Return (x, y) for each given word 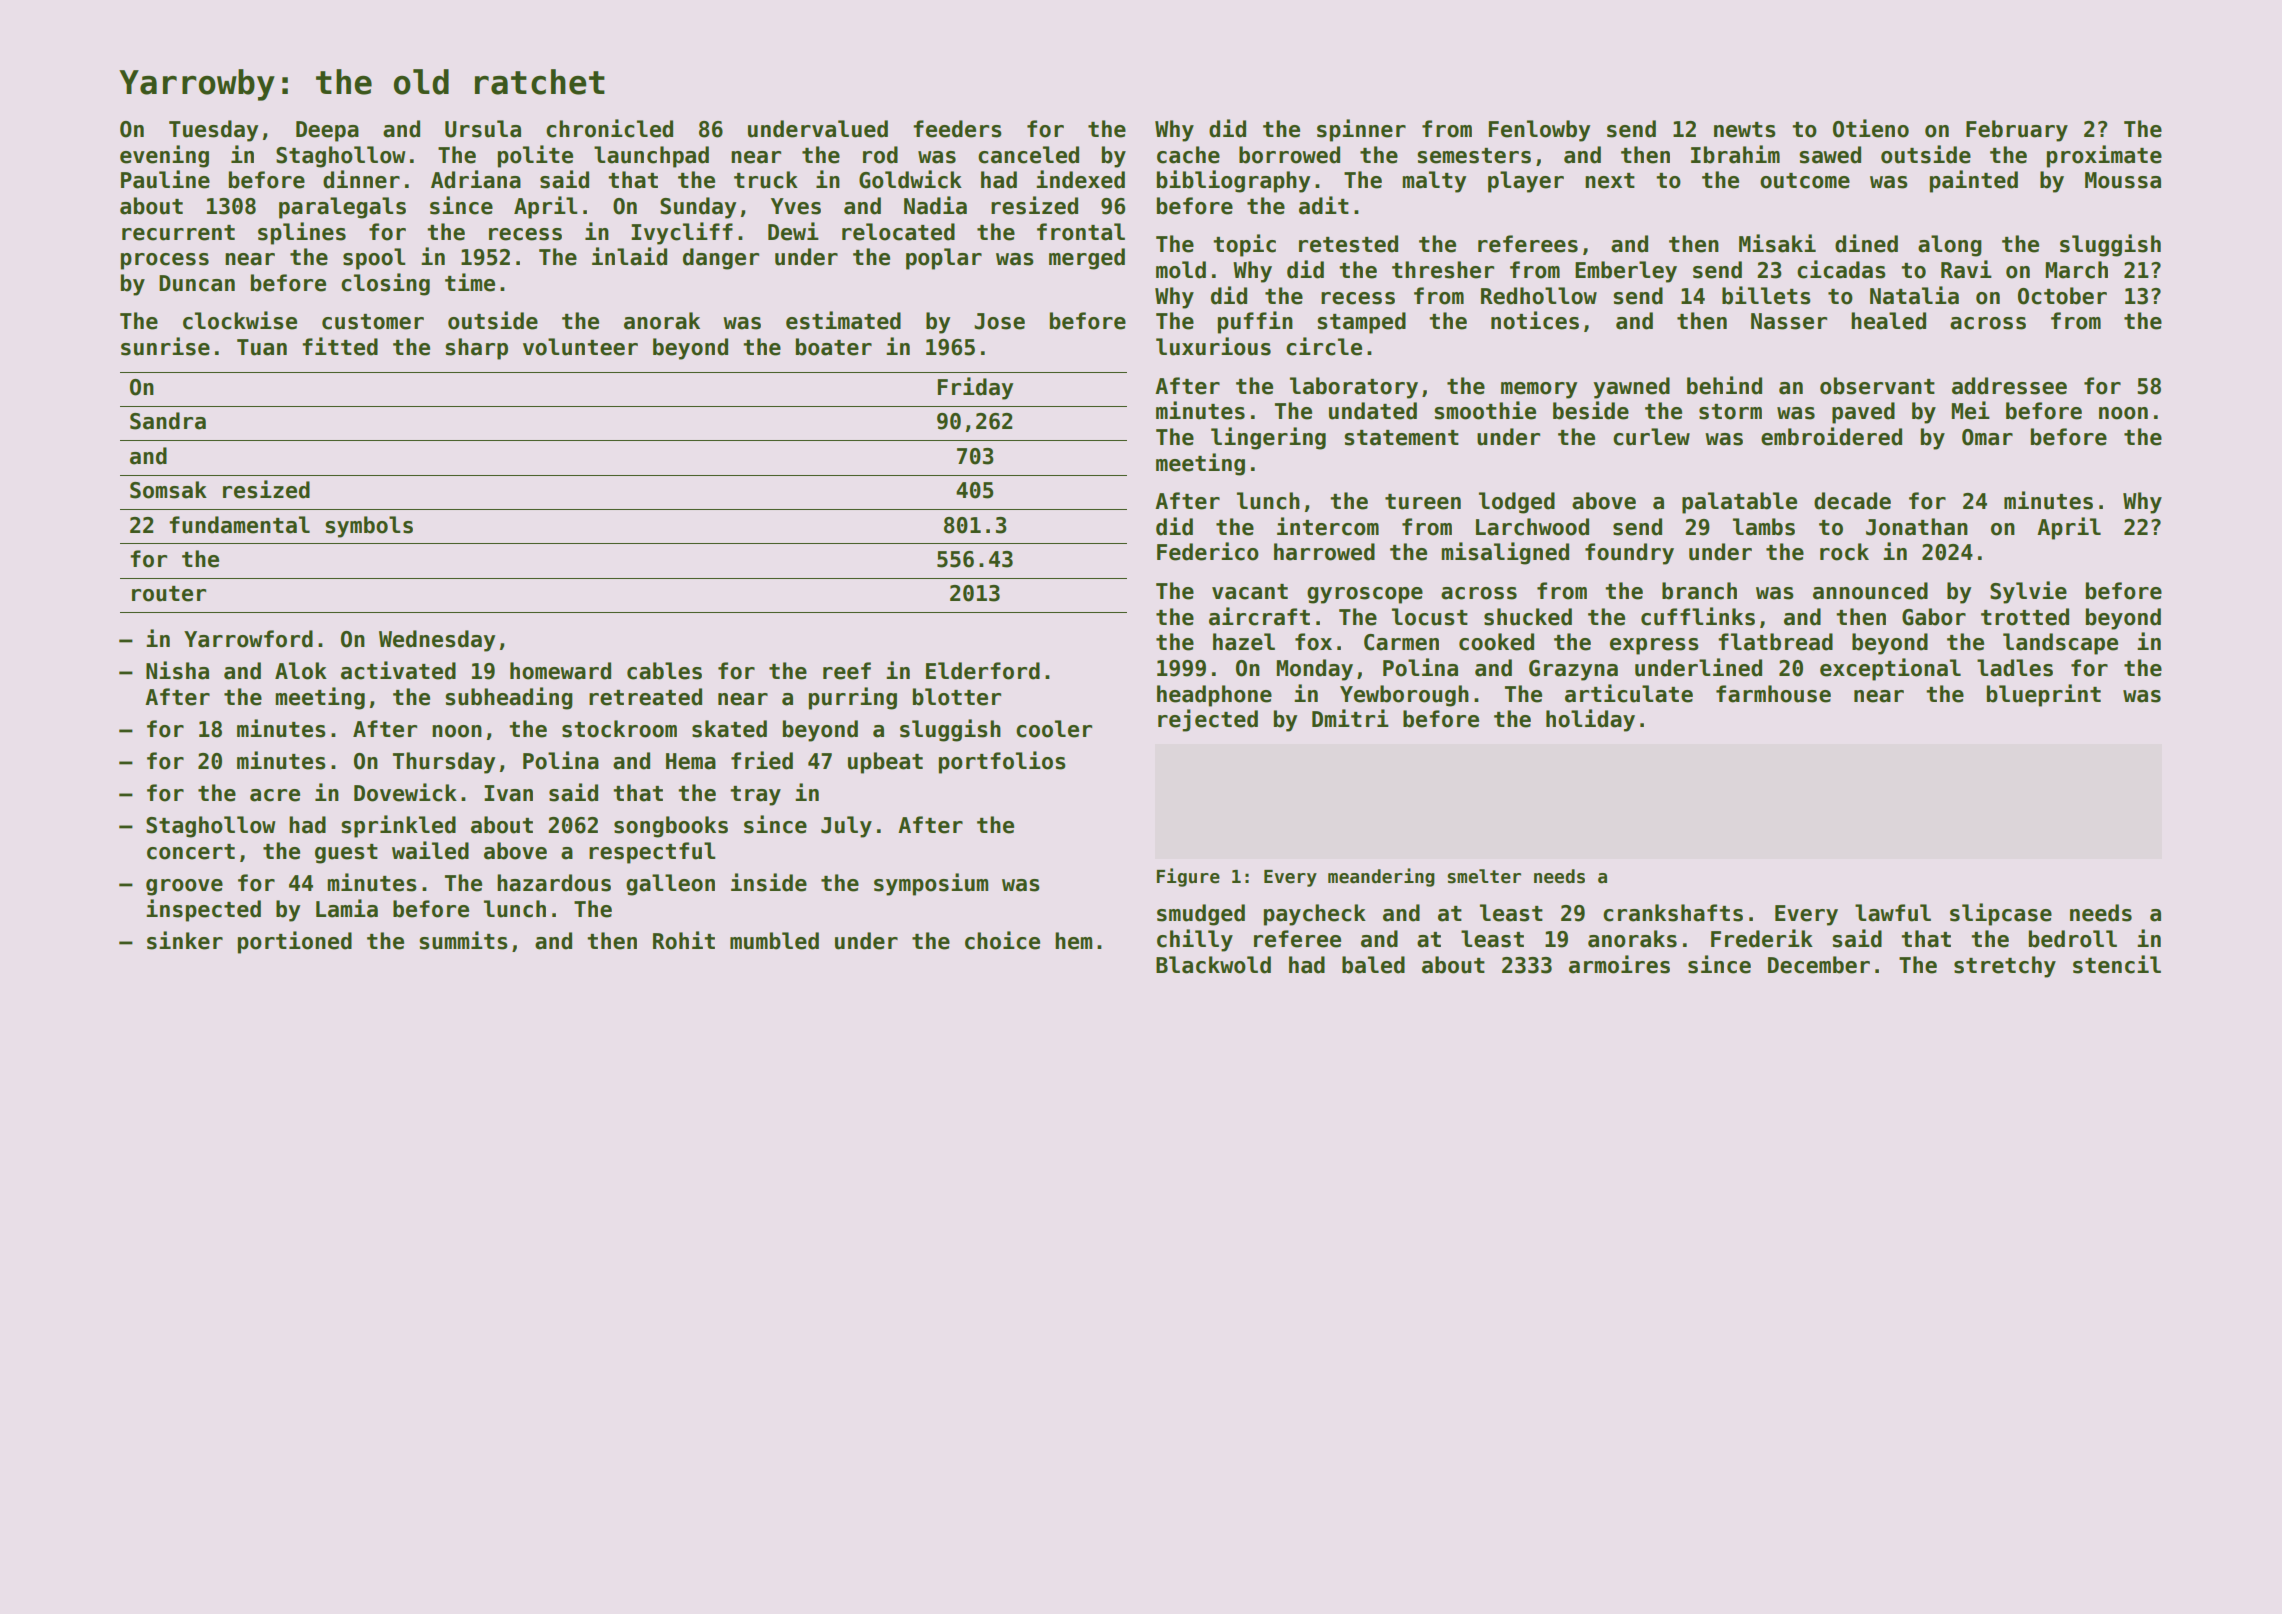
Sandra (168, 421)
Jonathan (1917, 527)
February (2017, 131)
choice (1002, 940)
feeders (957, 129)
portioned (295, 942)
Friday (975, 388)
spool (374, 259)
